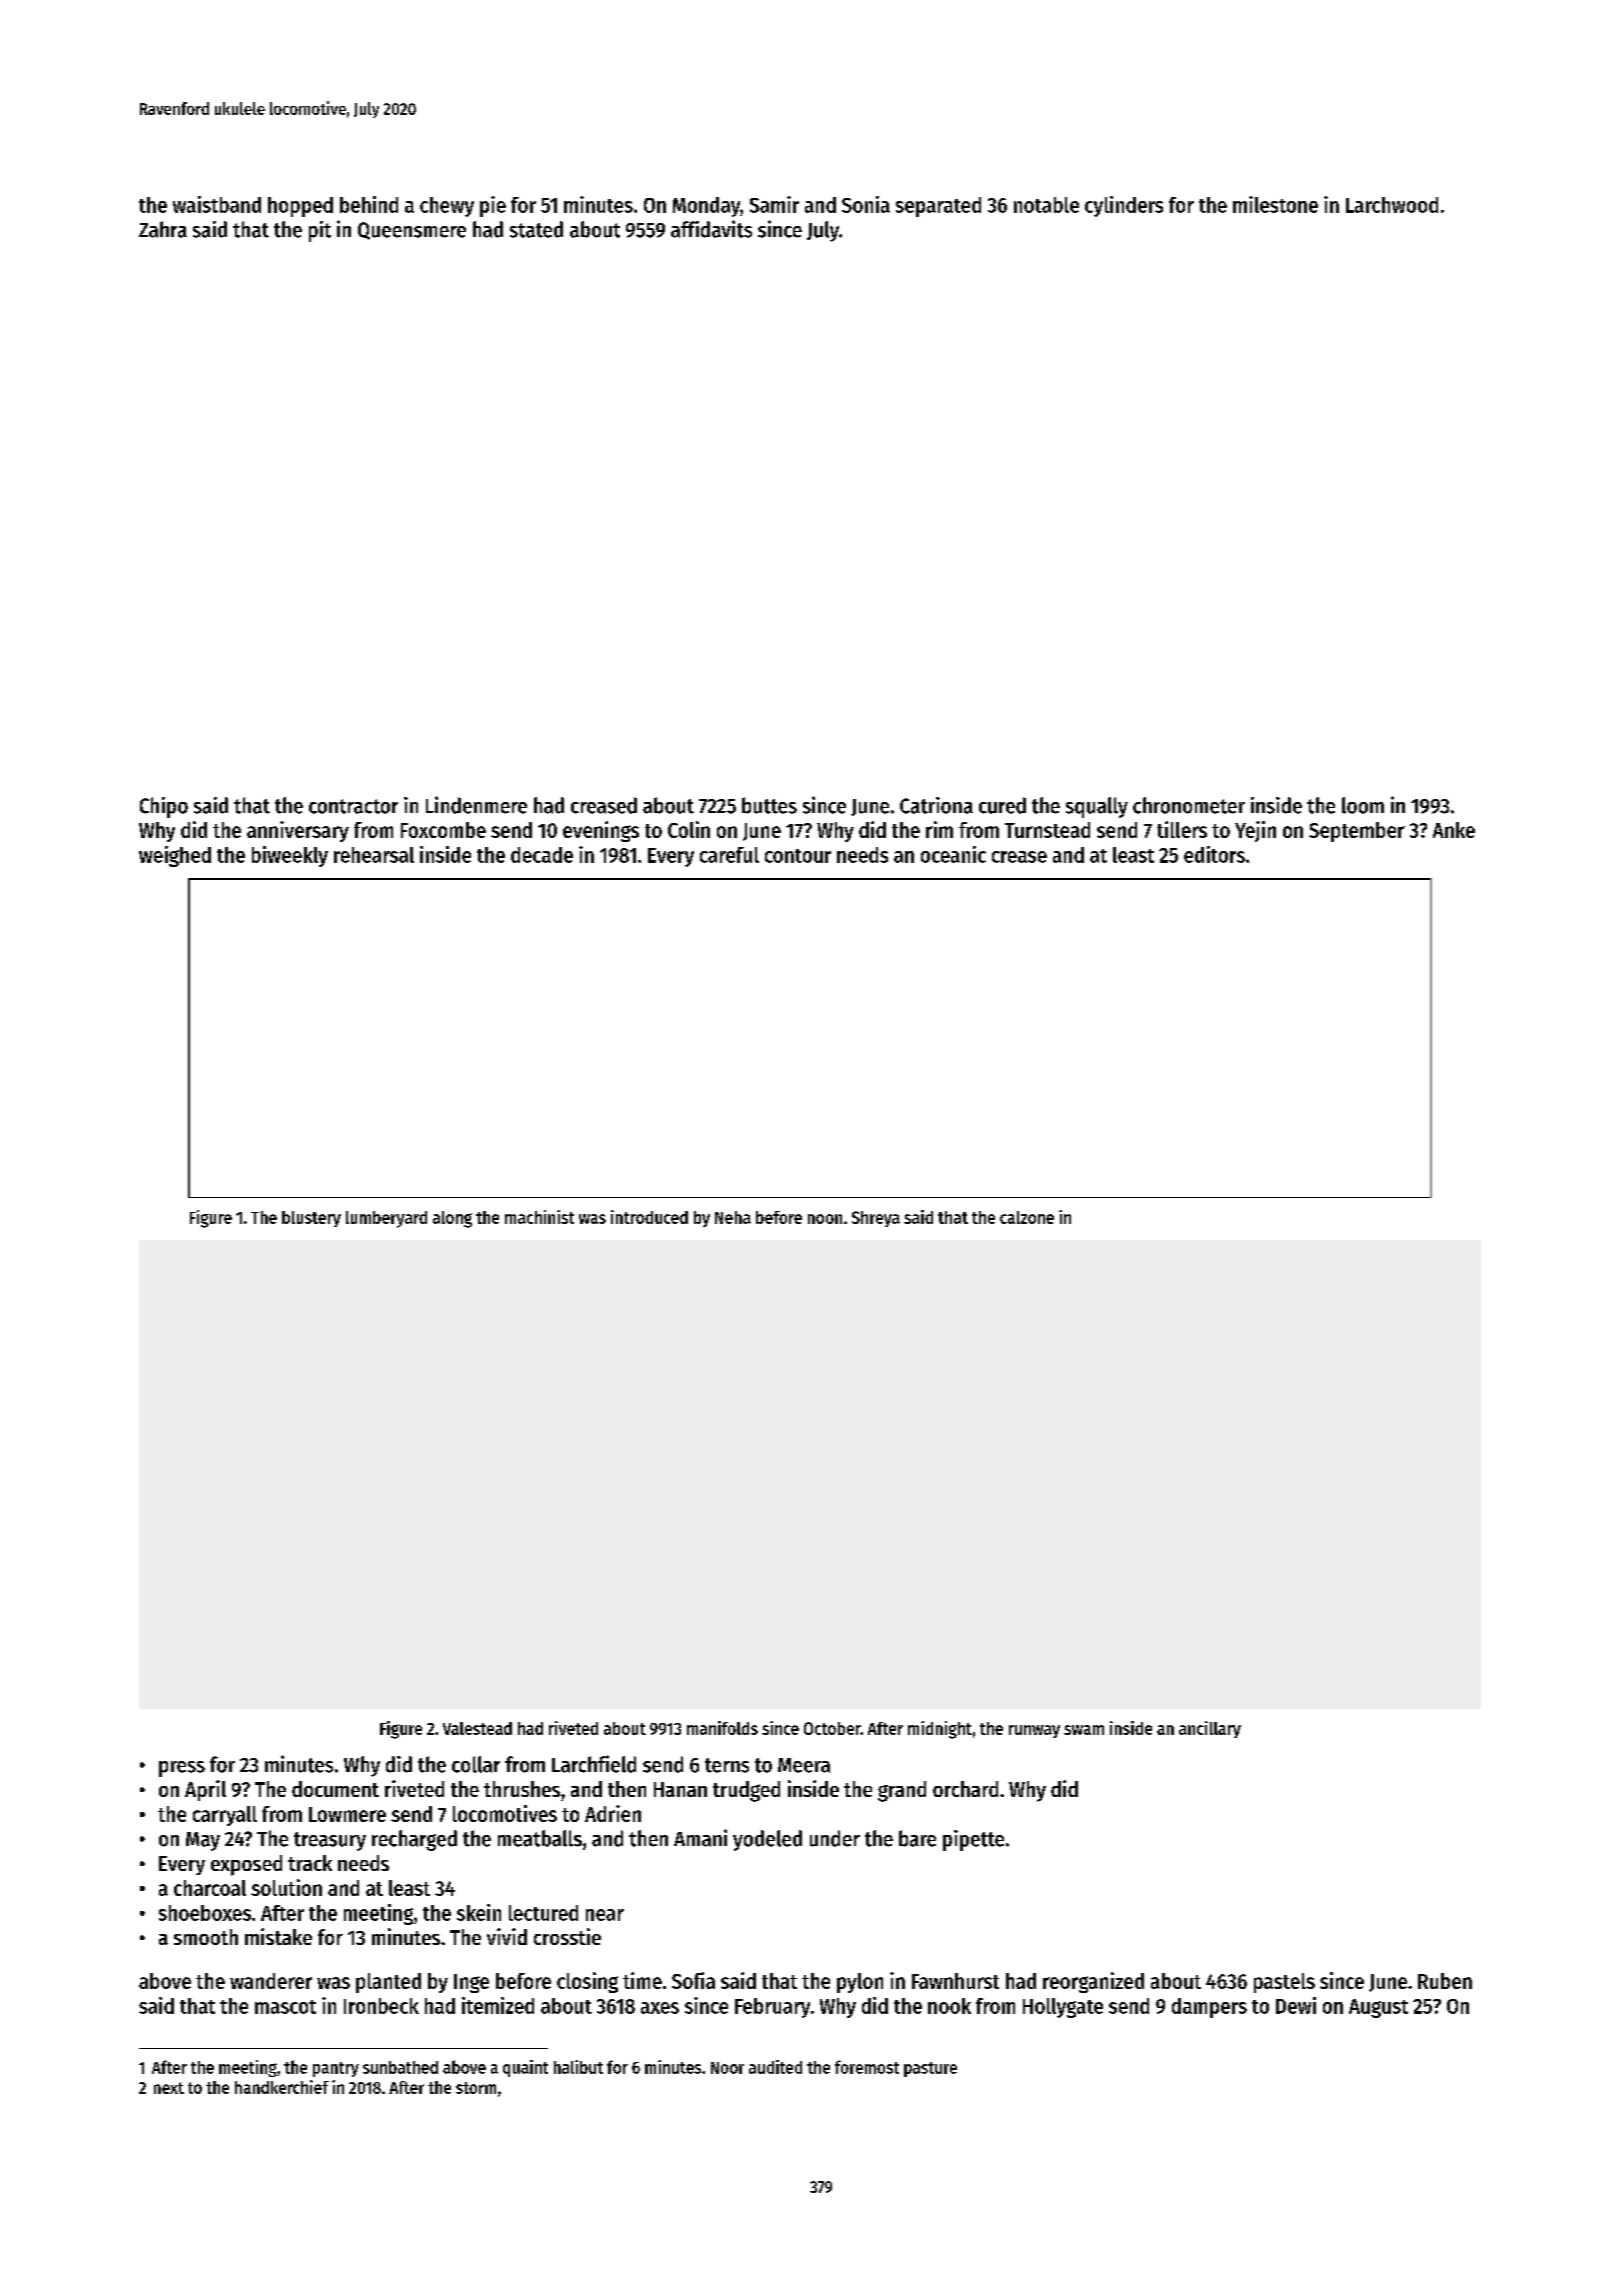  What do you see at coordinates (1392, 205) in the screenshot?
I see `Larchwood` at bounding box center [1392, 205].
